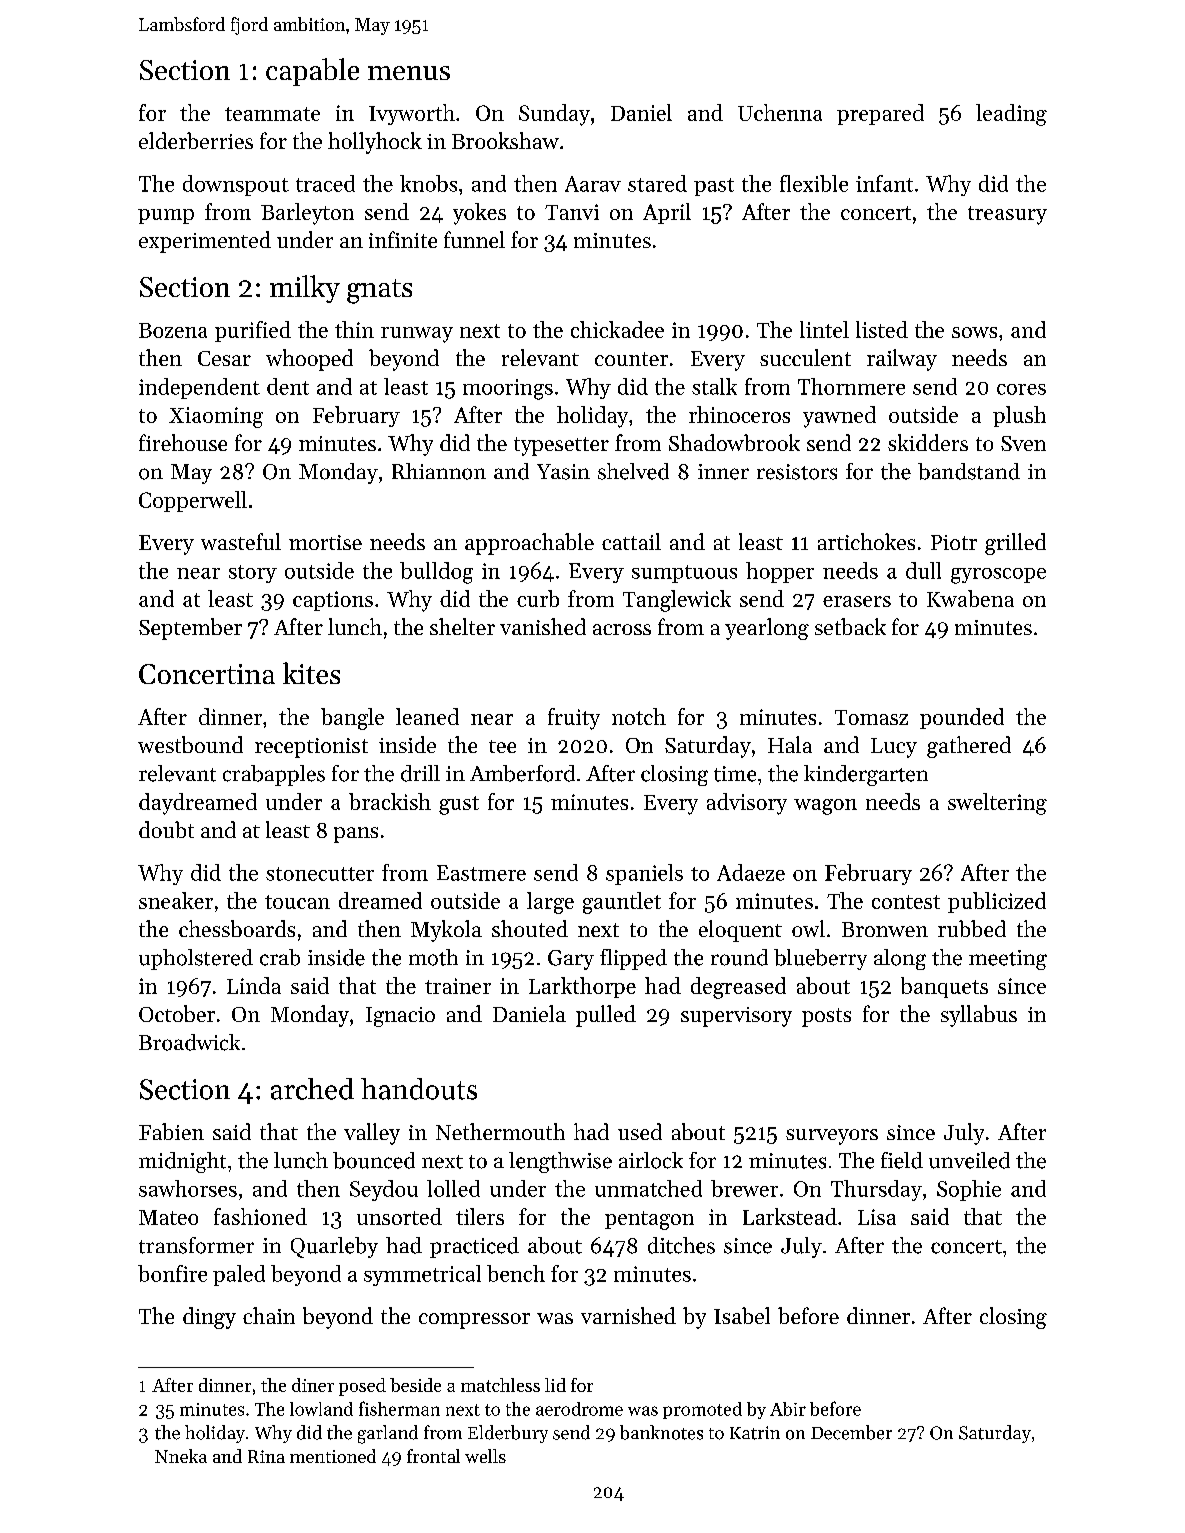 The width and height of the page is (1185, 1533). What do you see at coordinates (644, 874) in the page?
I see `spaniels` at bounding box center [644, 874].
